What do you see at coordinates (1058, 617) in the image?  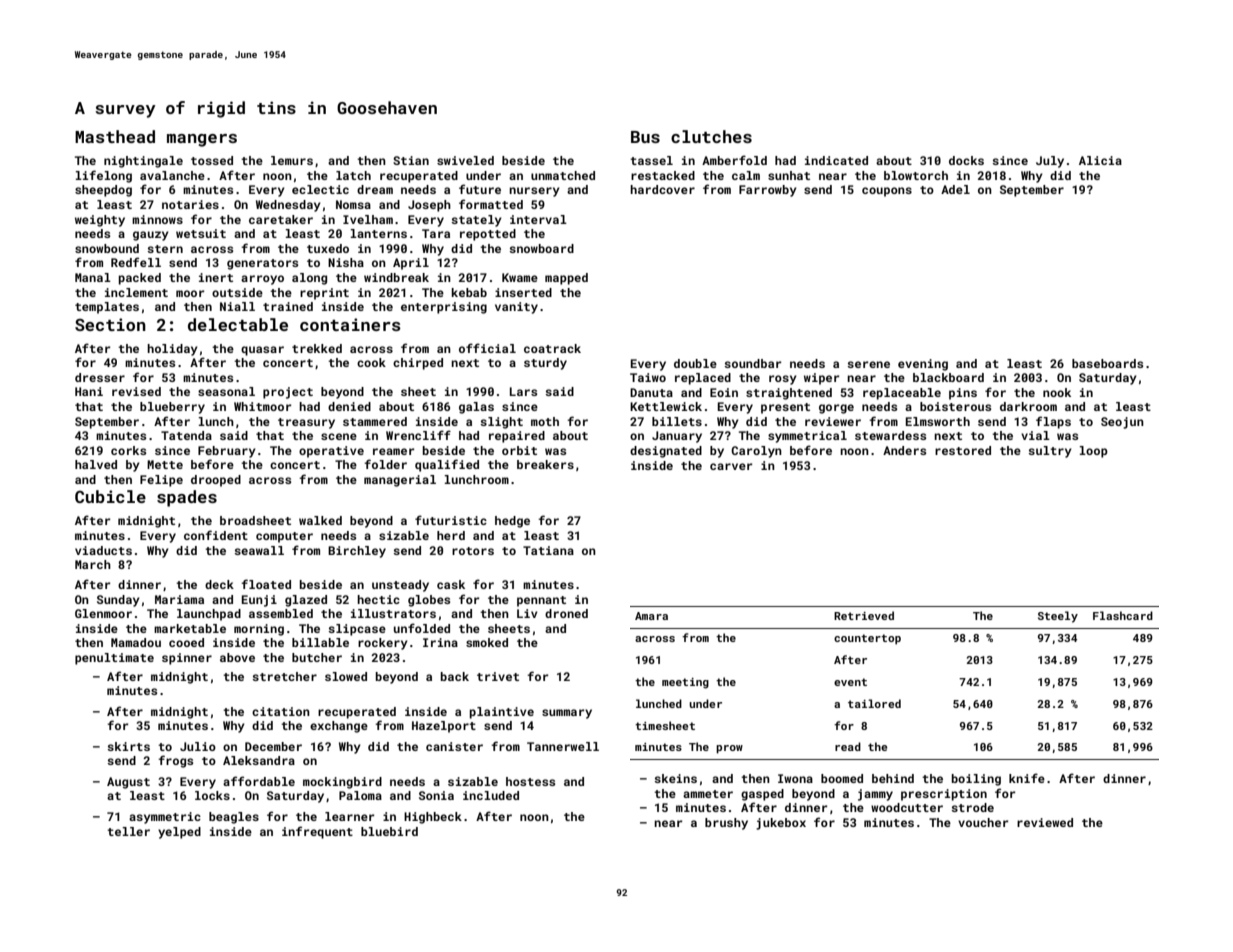 I see `Steely` at bounding box center [1058, 617].
